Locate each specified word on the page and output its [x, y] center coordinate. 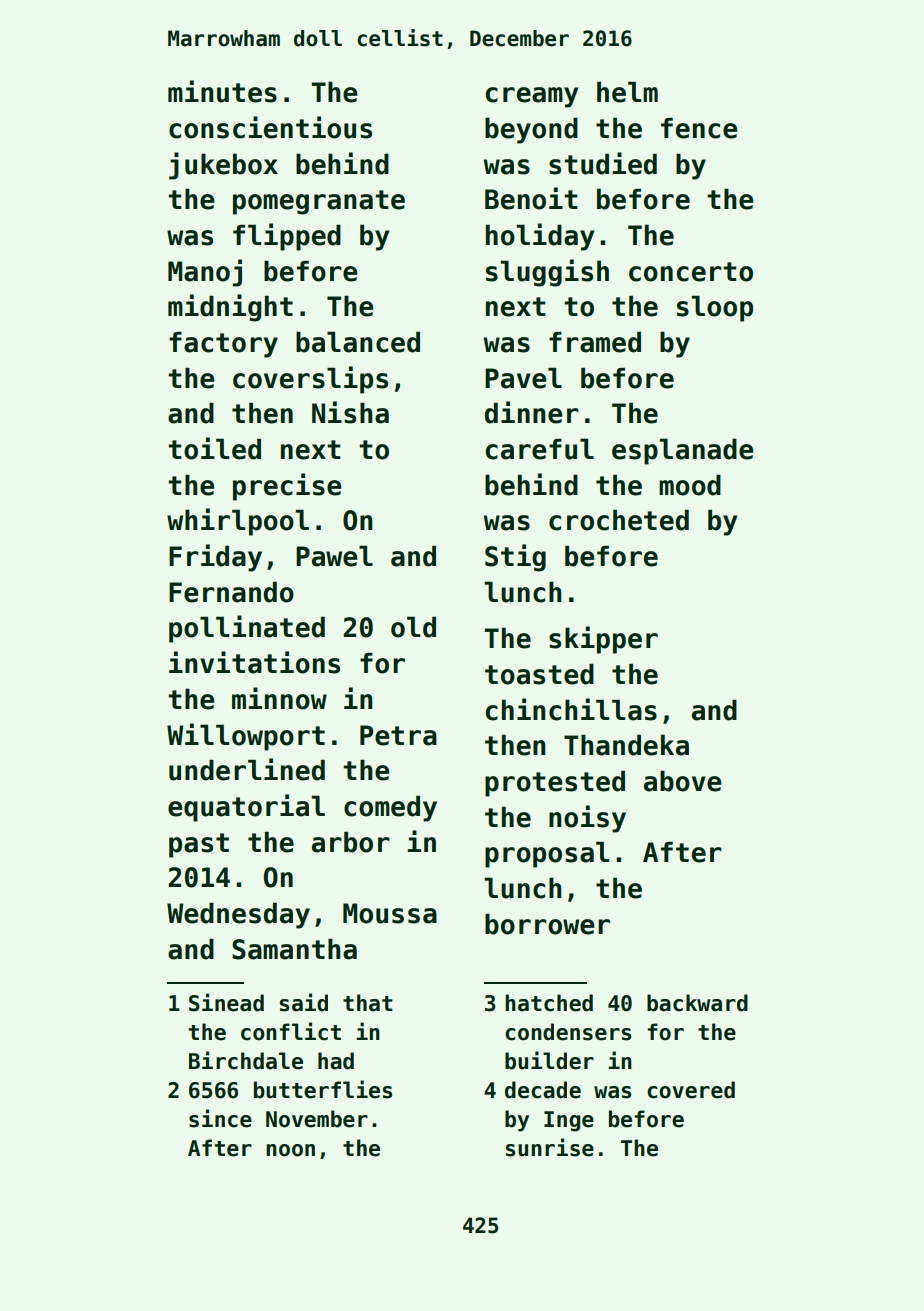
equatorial [246, 808]
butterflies [323, 1089]
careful [540, 449]
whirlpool [238, 522]
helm [627, 92]
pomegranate [319, 202]
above [683, 781]
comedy [390, 808]
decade [543, 1090]
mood [690, 485]
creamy [532, 97]
